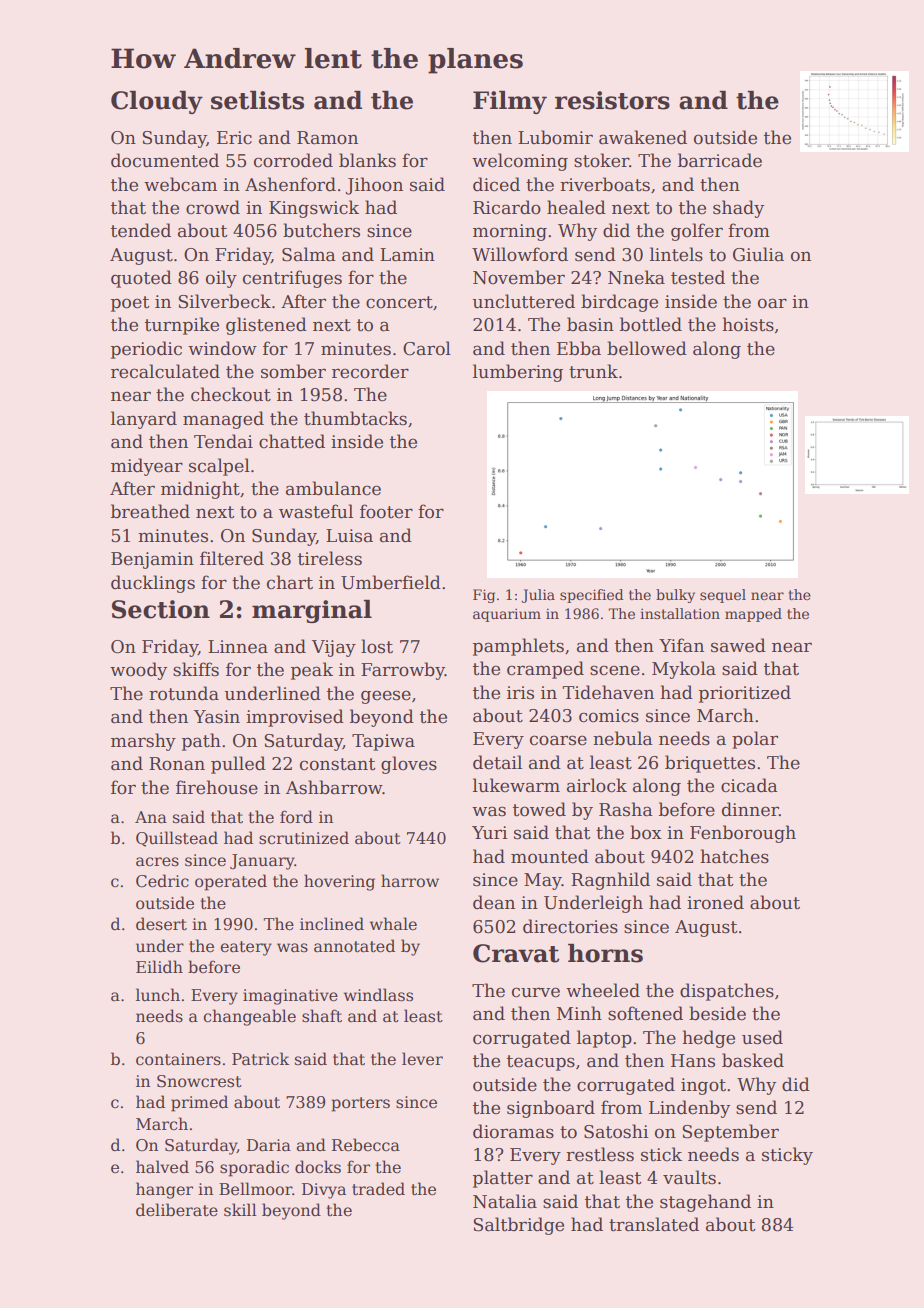 Image resolution: width=924 pixels, height=1308 pixels. I want to click on Yasin, so click(217, 717).
